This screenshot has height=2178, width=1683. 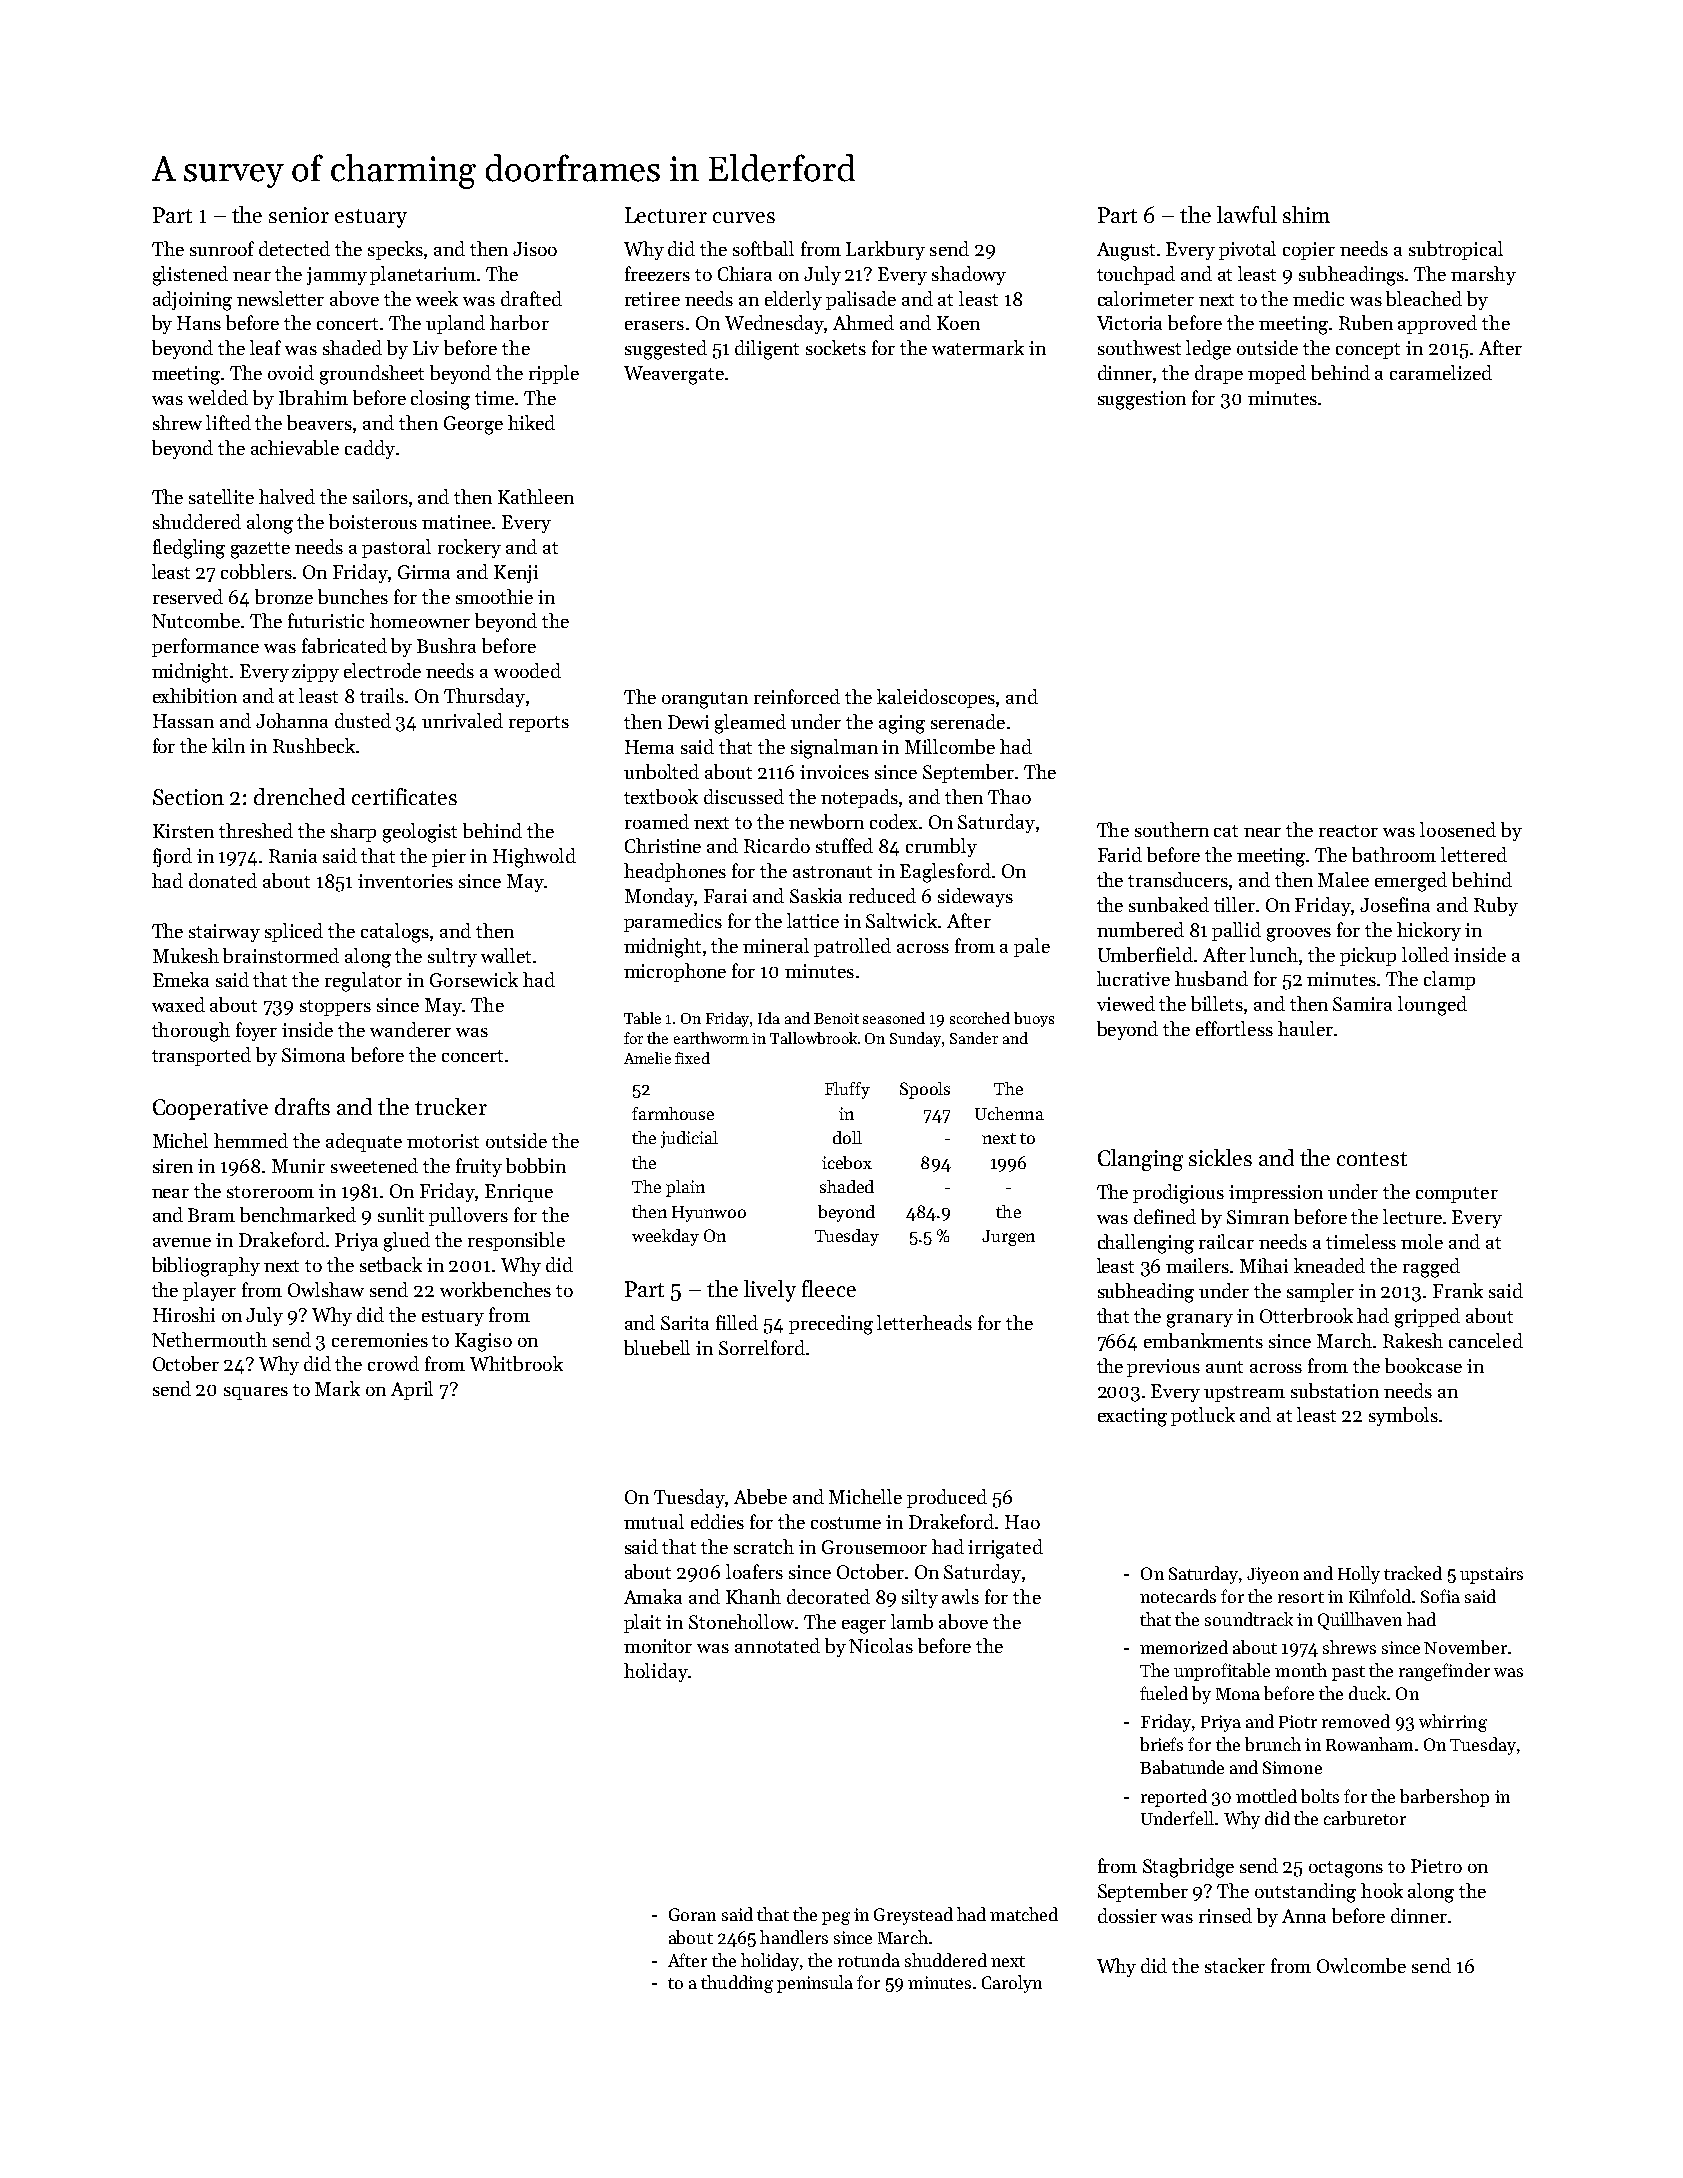 I want to click on detected, so click(x=294, y=248).
